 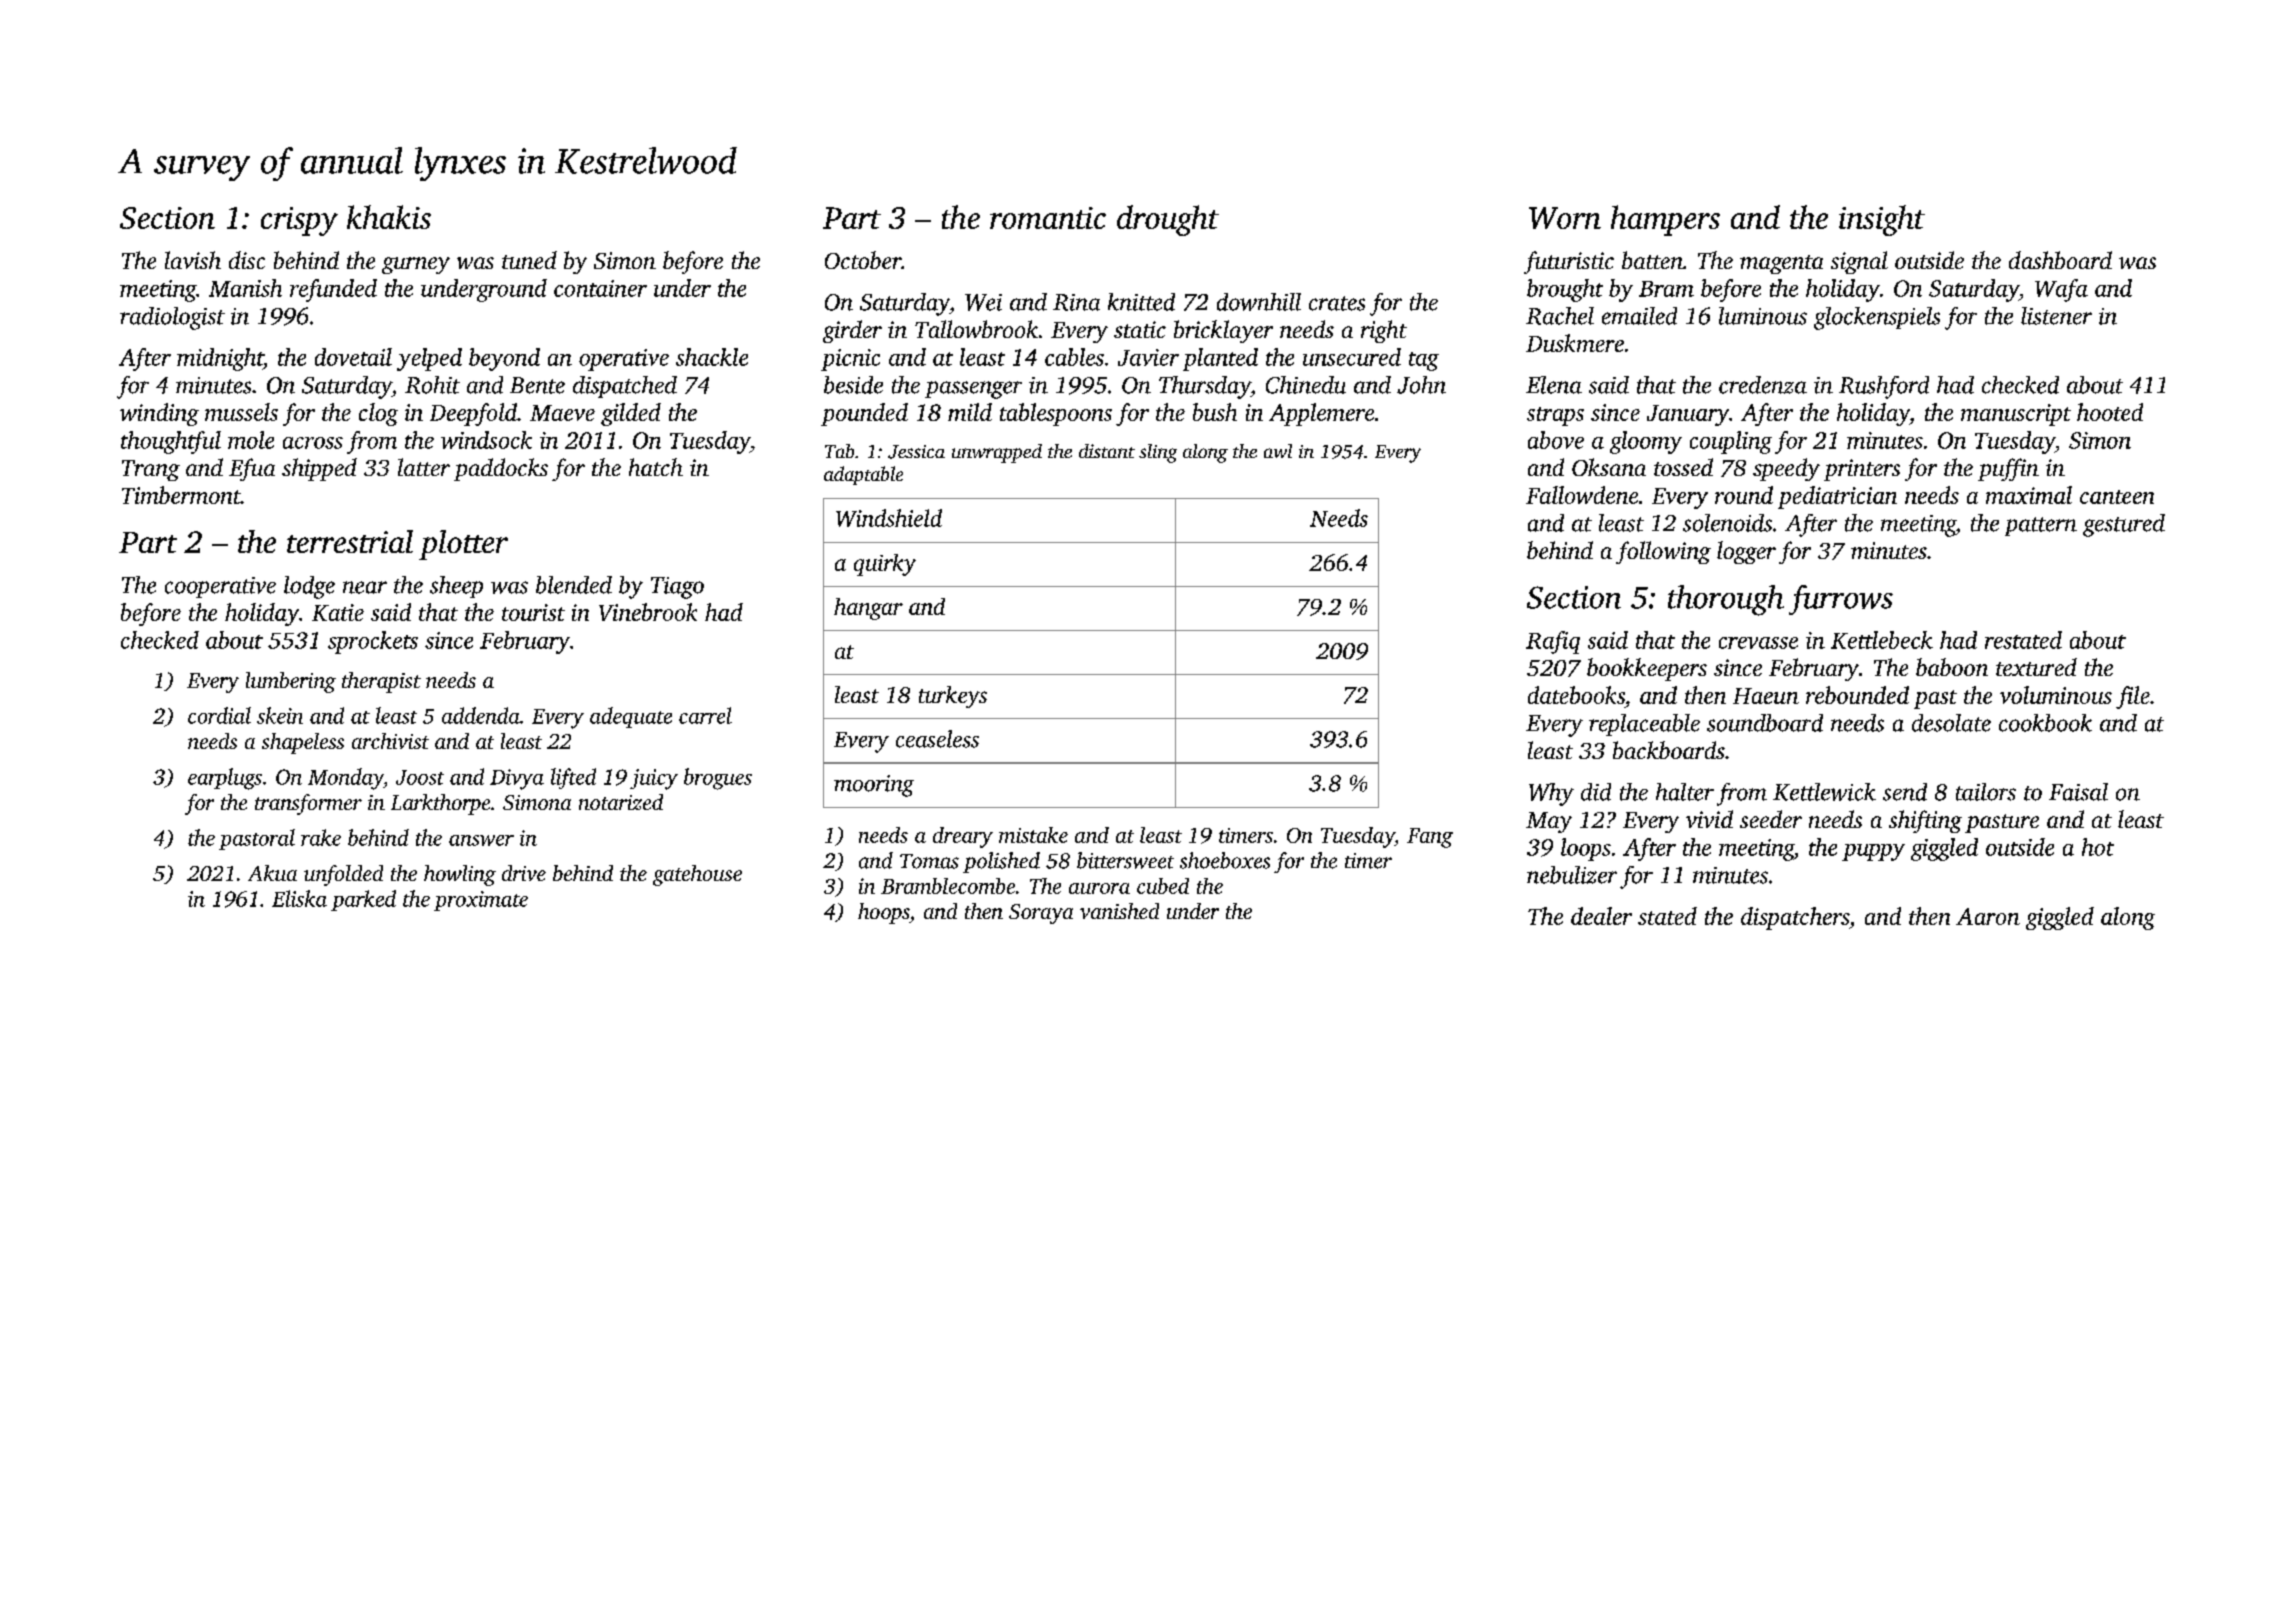 I want to click on romantic, so click(x=1048, y=218).
